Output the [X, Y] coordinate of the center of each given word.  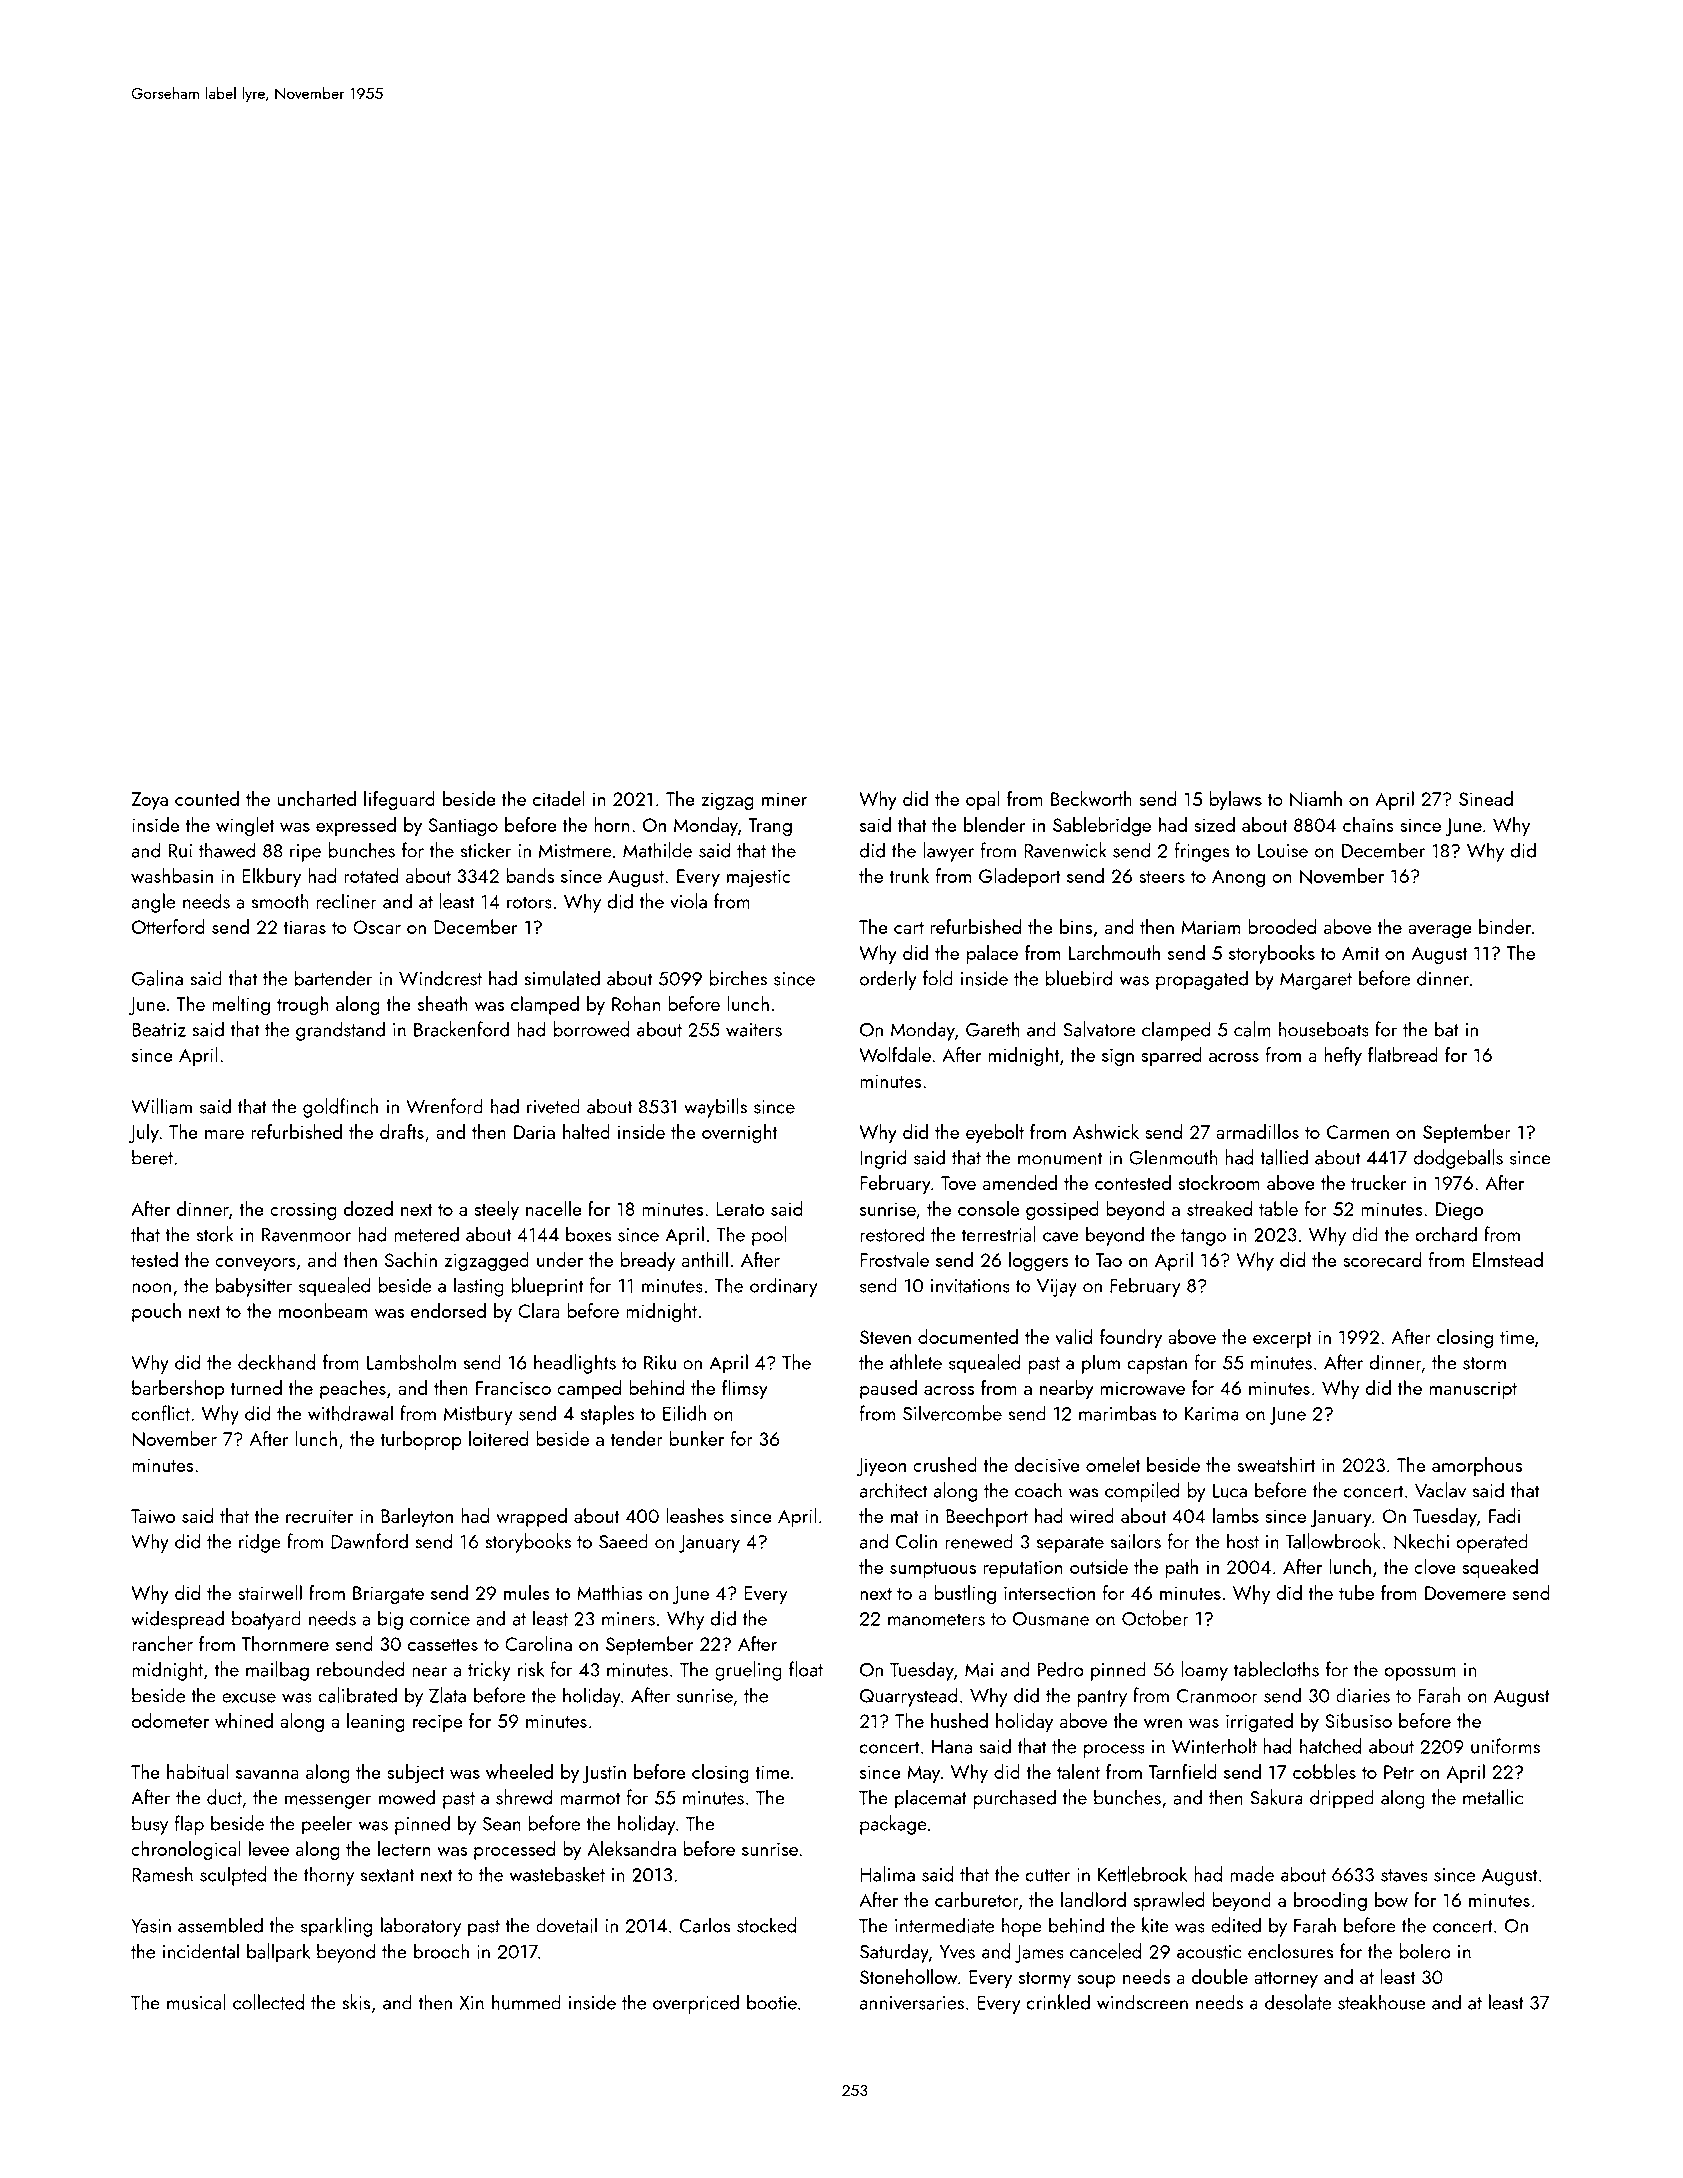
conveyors [255, 1265]
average [1440, 931]
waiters [754, 1030]
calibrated [357, 1695]
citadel [559, 798]
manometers [936, 1619]
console [988, 1208]
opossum [1420, 1674]
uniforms [1505, 1746]
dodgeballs [1458, 1159]
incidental [201, 1951]
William [161, 1106]
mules [527, 1592]
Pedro [1061, 1669]
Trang [770, 827]
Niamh [1316, 799]
